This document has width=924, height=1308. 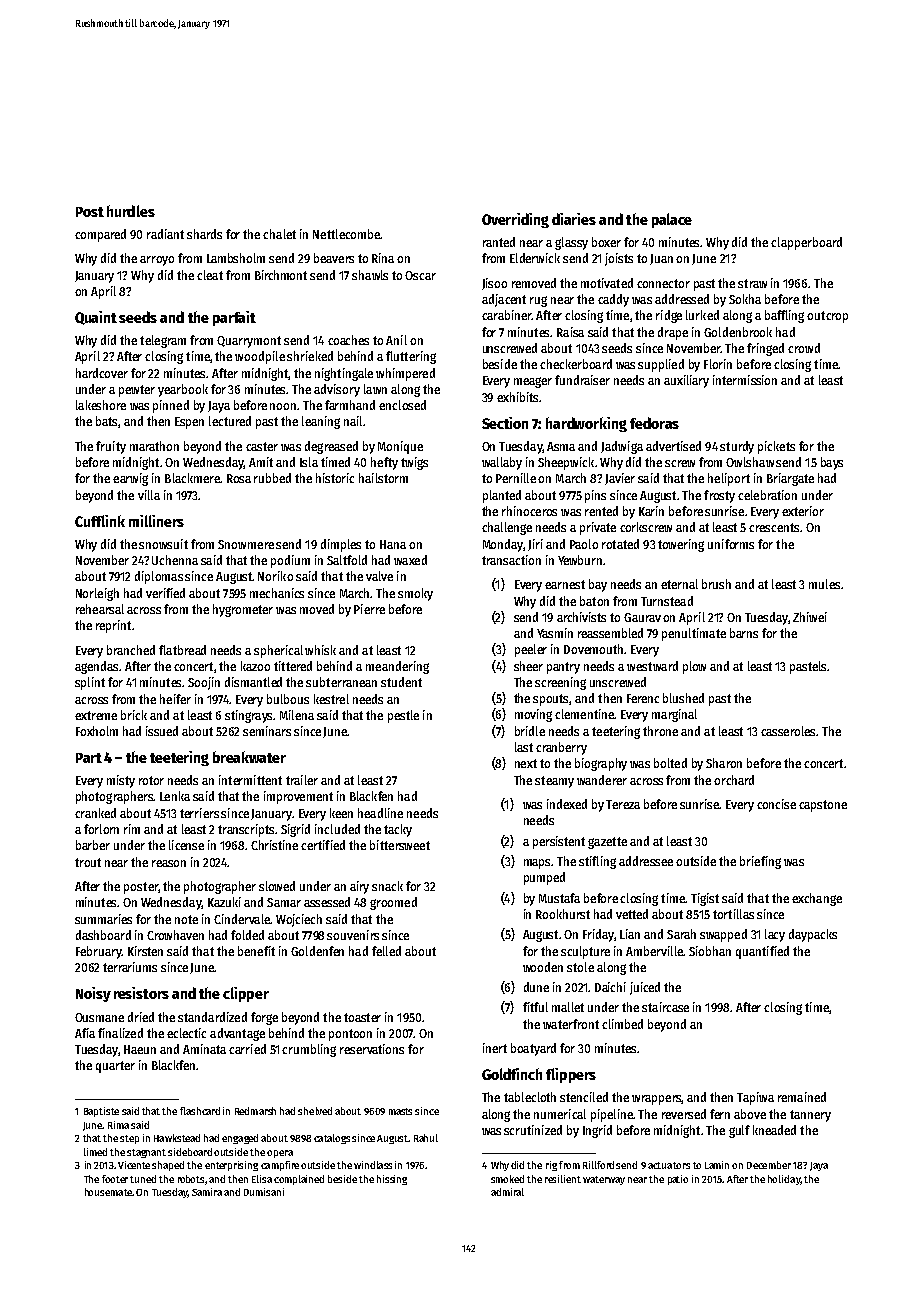 What do you see at coordinates (716, 584) in the document?
I see `brush` at bounding box center [716, 584].
